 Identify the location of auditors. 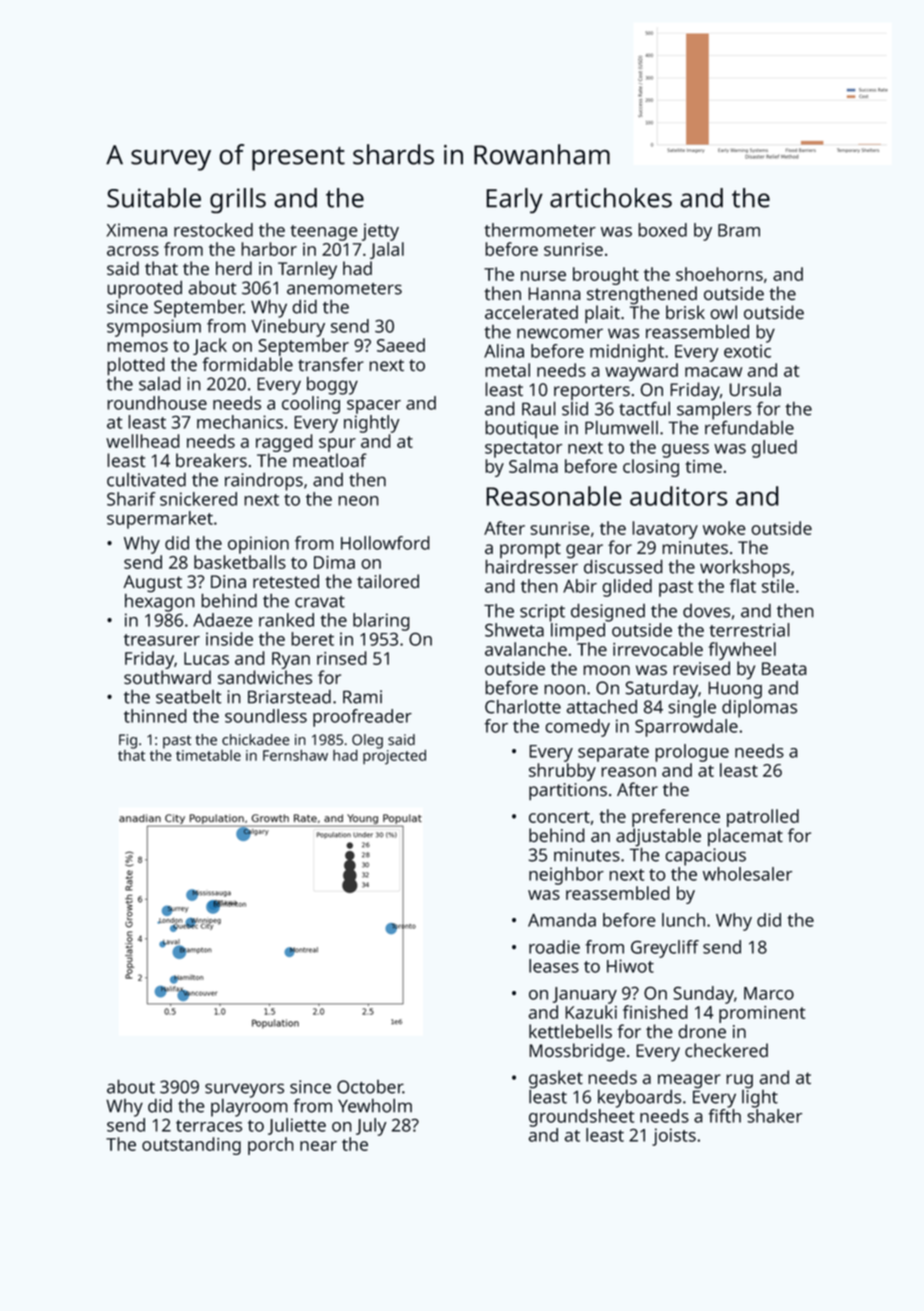
(679, 496).
